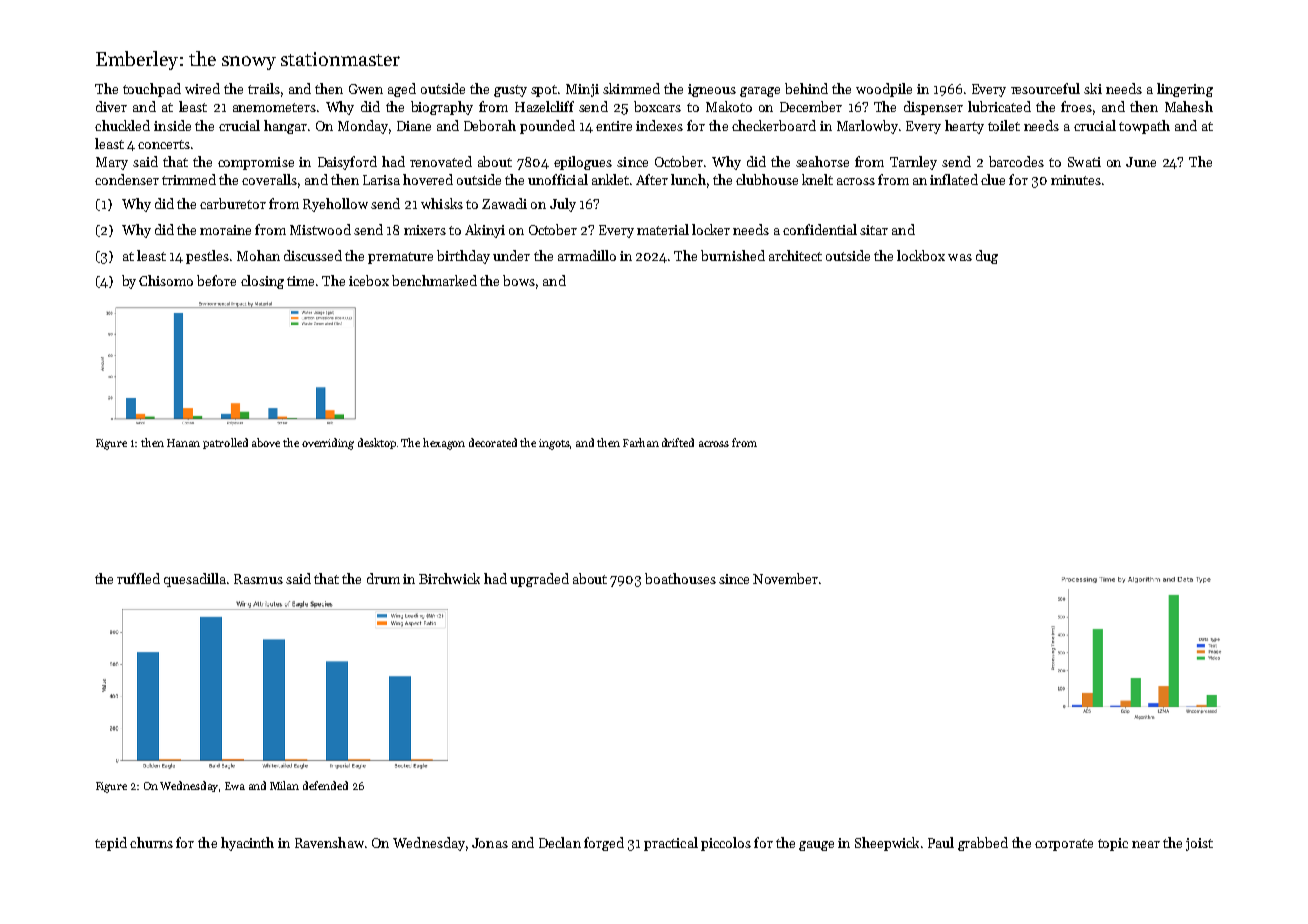 The width and height of the document is (1308, 924). Describe the element at coordinates (441, 161) in the document. I see `renovated` at that location.
